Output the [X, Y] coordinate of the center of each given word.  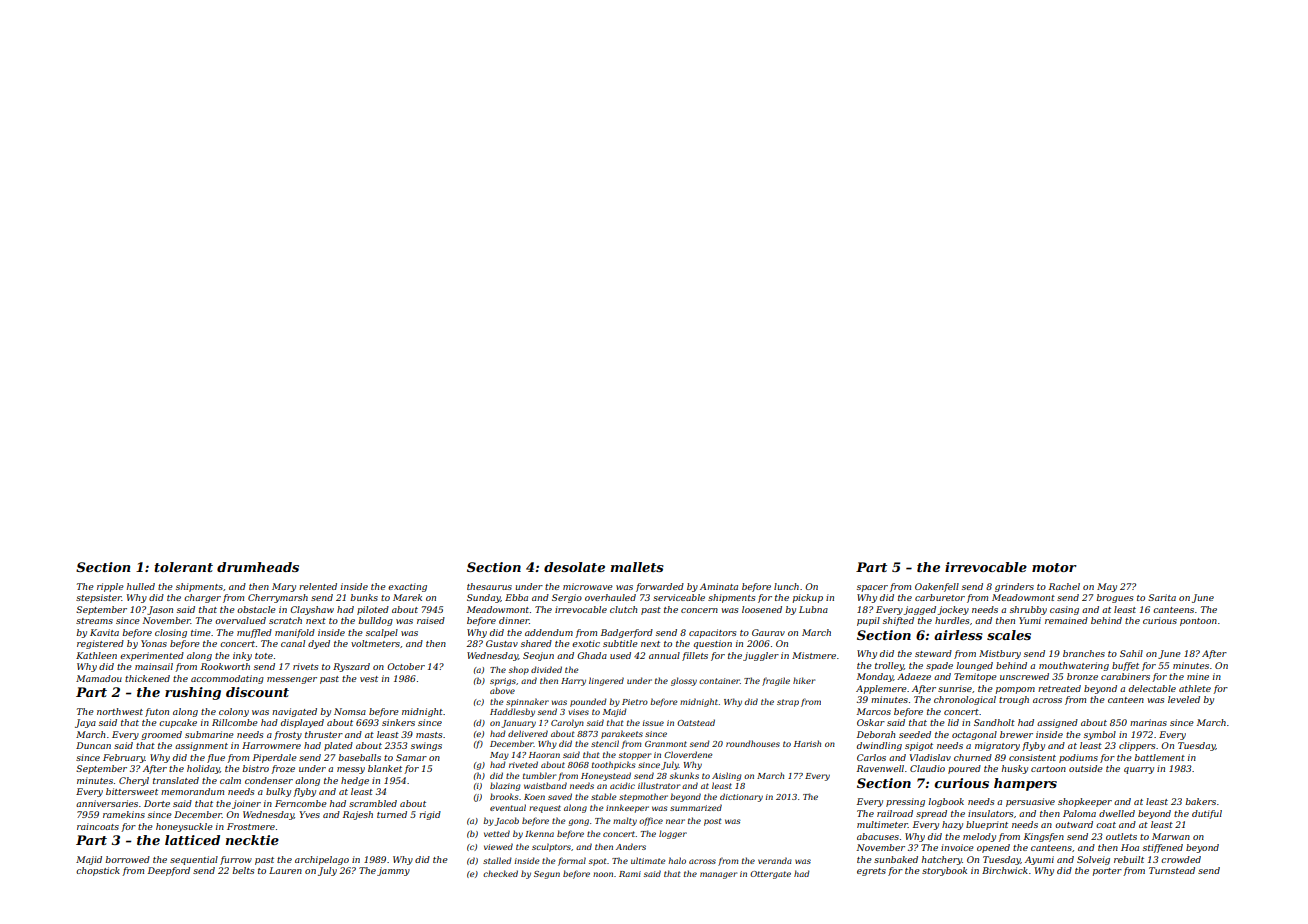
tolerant [183, 567]
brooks [504, 796]
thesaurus [489, 586]
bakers [1200, 801]
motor [1054, 567]
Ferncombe [301, 803]
